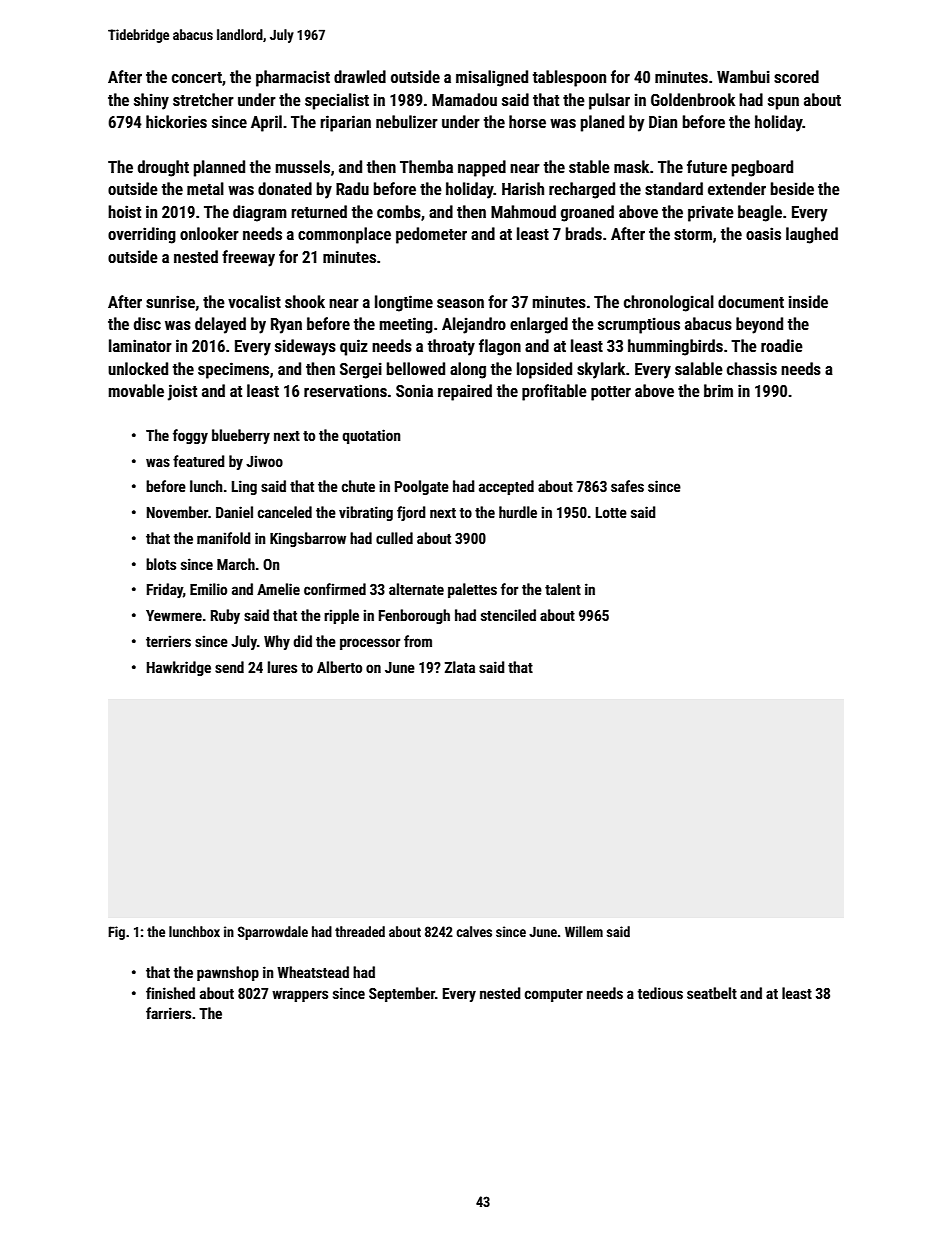 Image resolution: width=952 pixels, height=1233 pixels. I want to click on pawnshop, so click(228, 973).
